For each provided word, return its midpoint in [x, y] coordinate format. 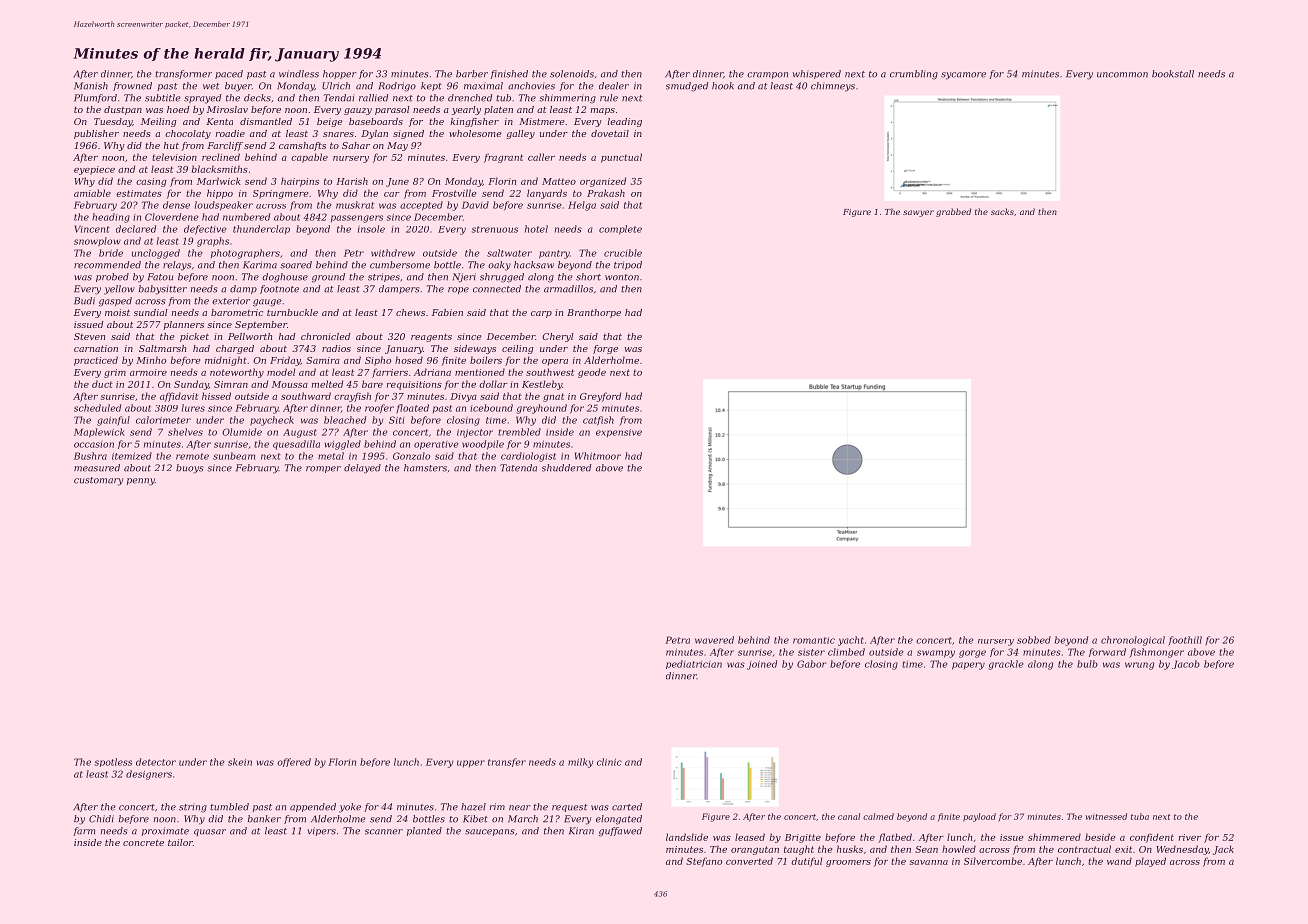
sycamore [963, 76]
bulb [1087, 664]
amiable [92, 193]
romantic [814, 640]
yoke [350, 808]
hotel [536, 229]
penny [141, 482]
